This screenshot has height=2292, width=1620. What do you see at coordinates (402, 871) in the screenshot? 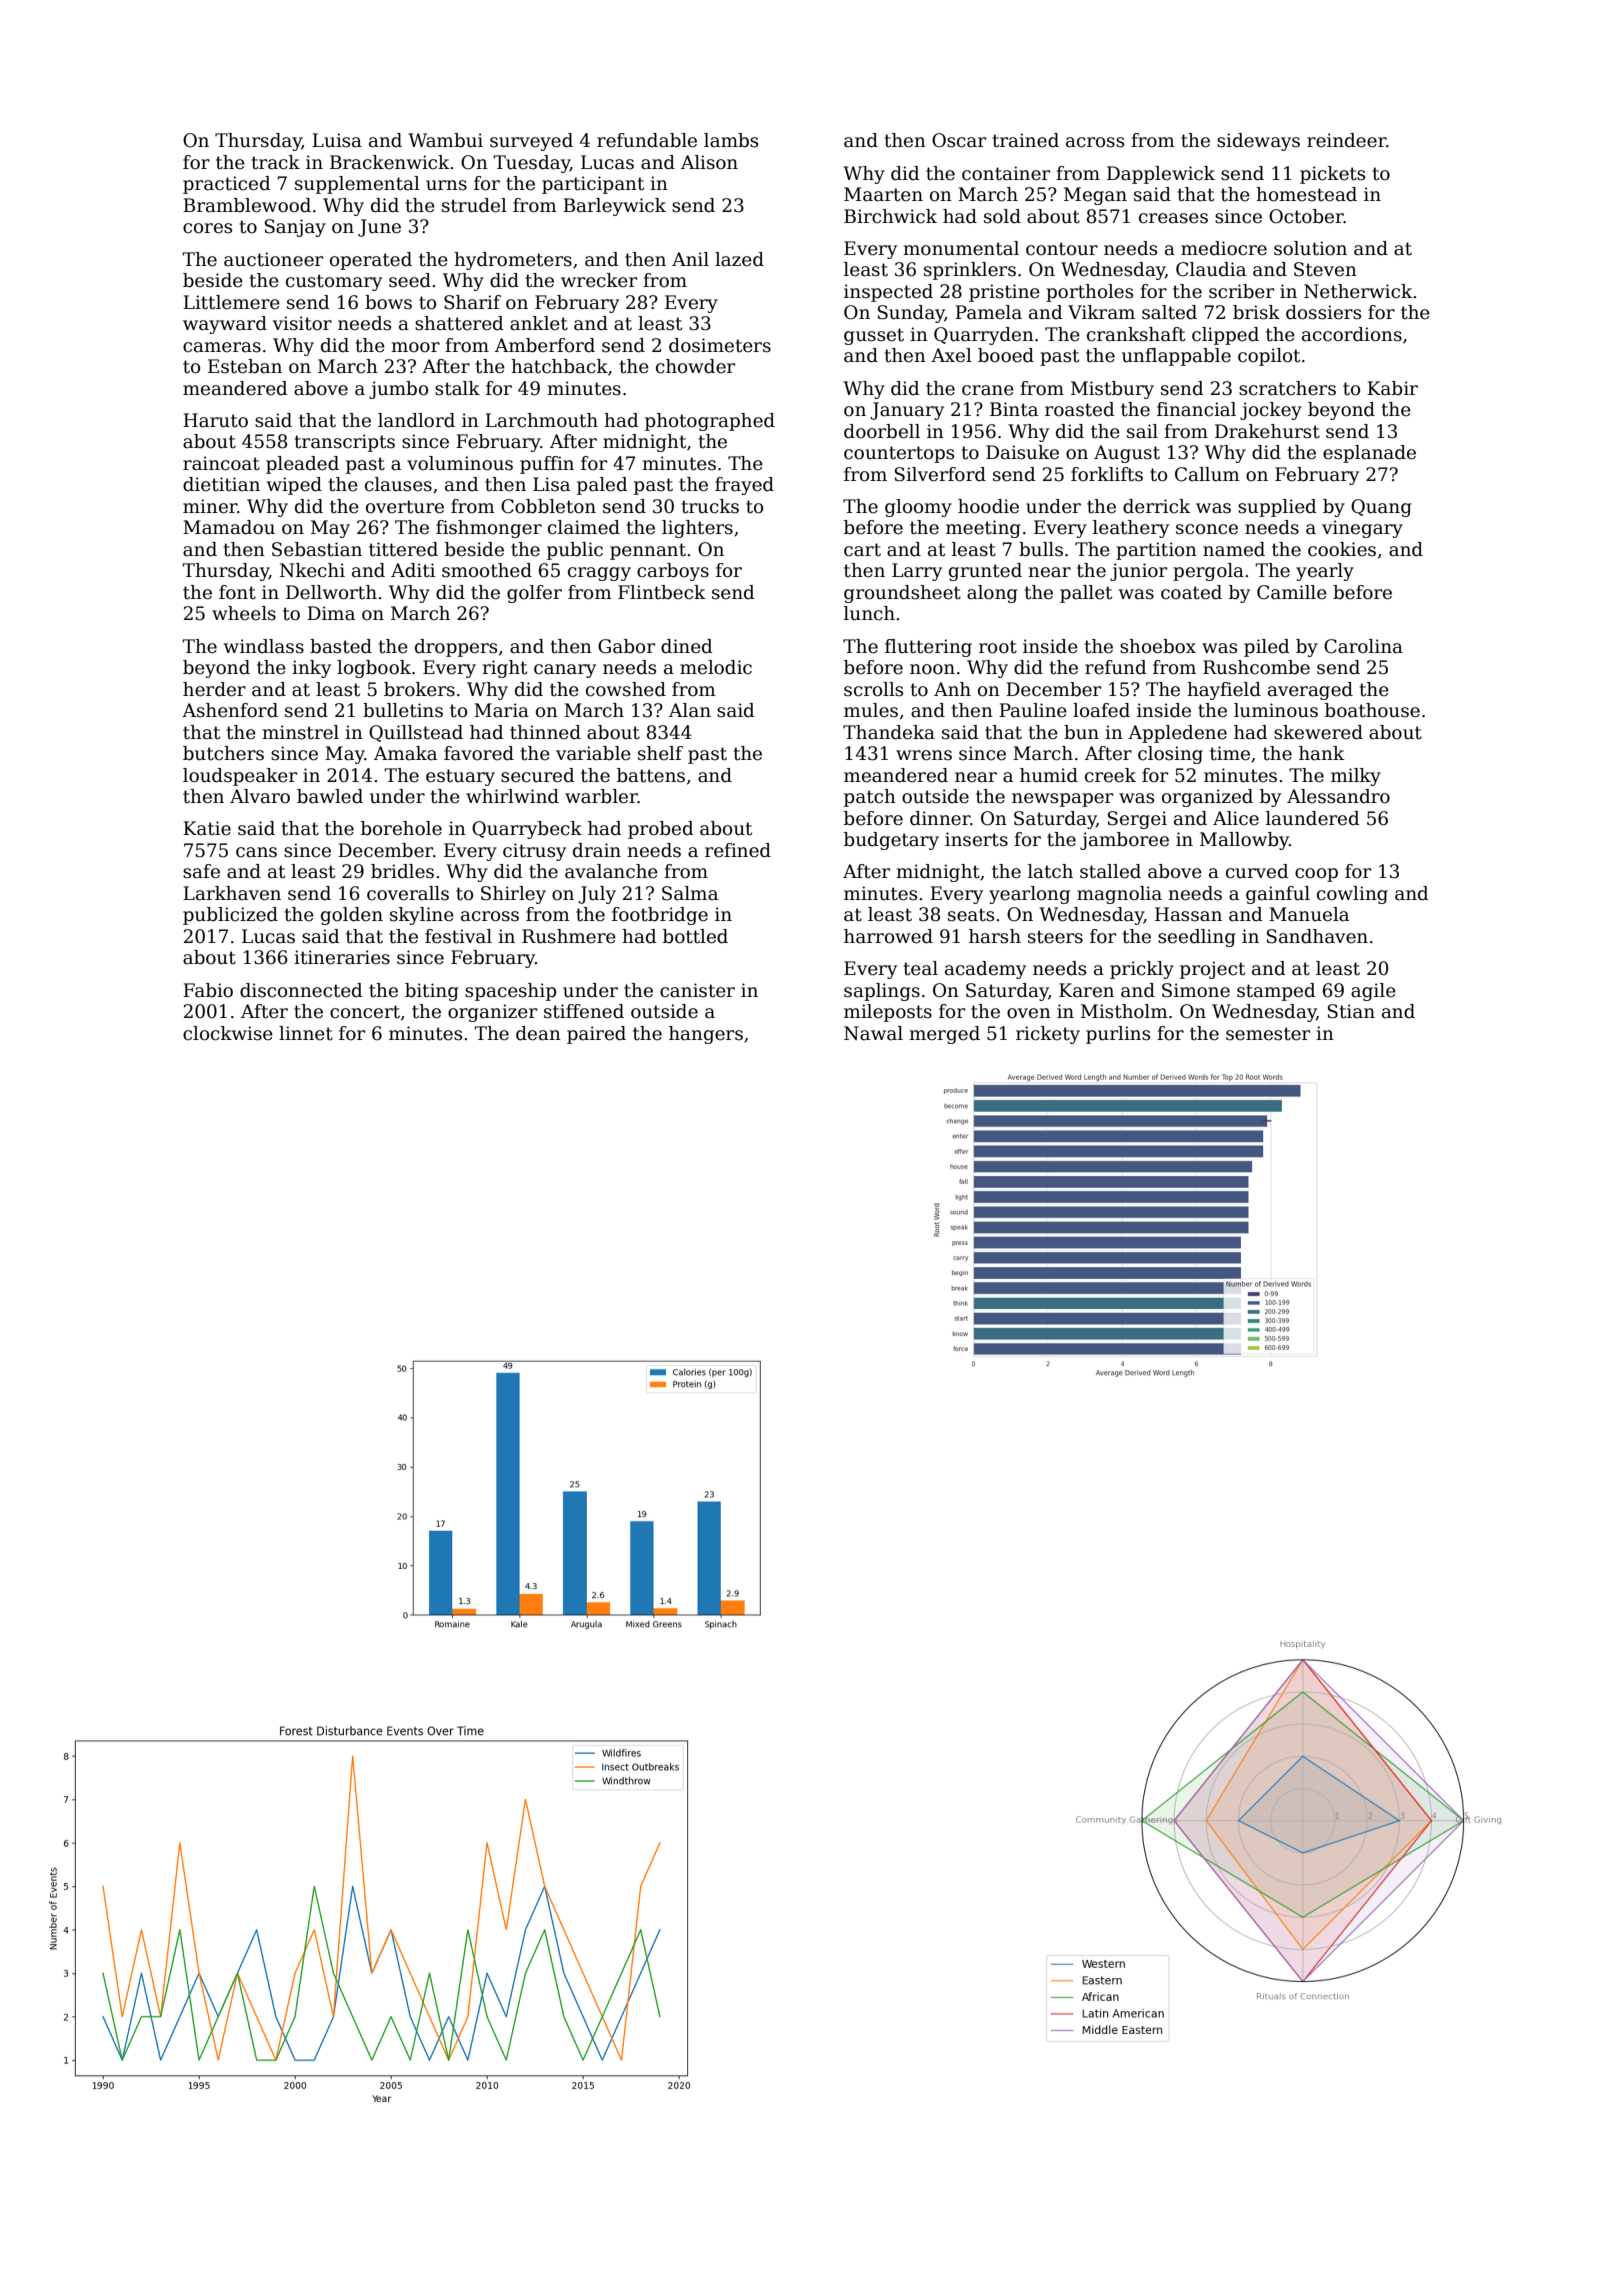
I see `bridles` at bounding box center [402, 871].
